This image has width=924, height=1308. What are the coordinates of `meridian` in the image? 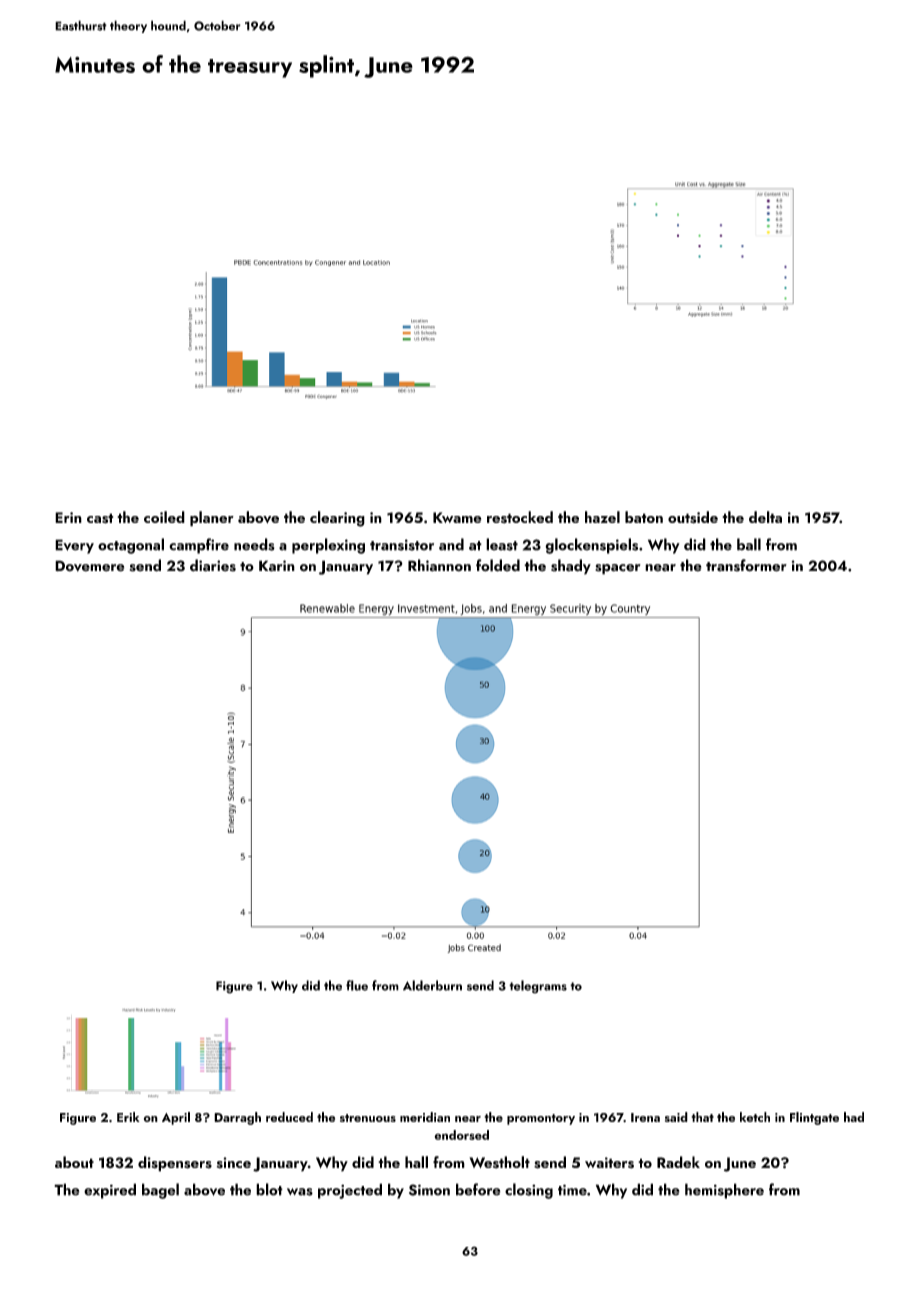 It's located at (425, 1117).
